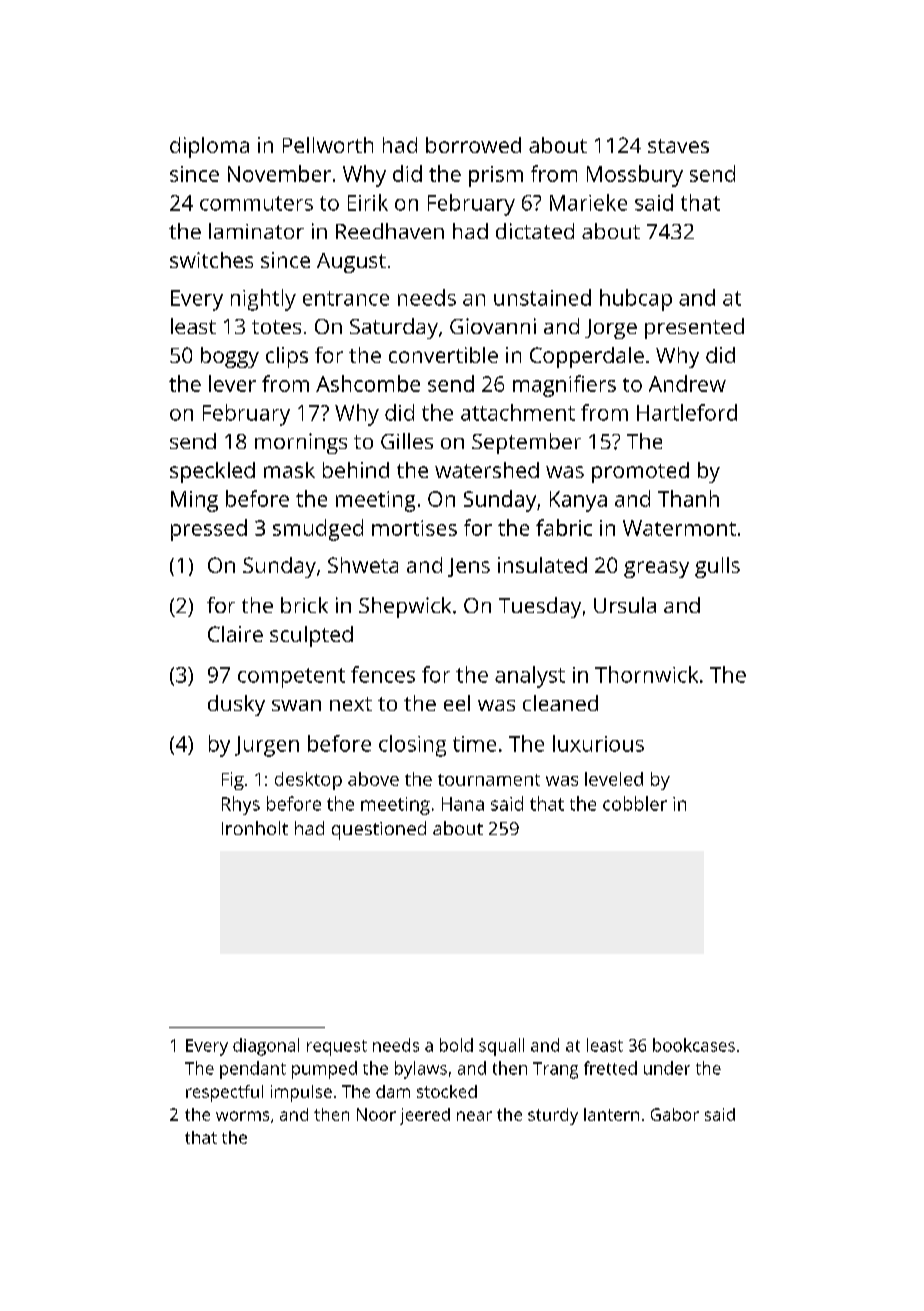 This screenshot has width=924, height=1311. I want to click on bookcases, so click(694, 1045).
